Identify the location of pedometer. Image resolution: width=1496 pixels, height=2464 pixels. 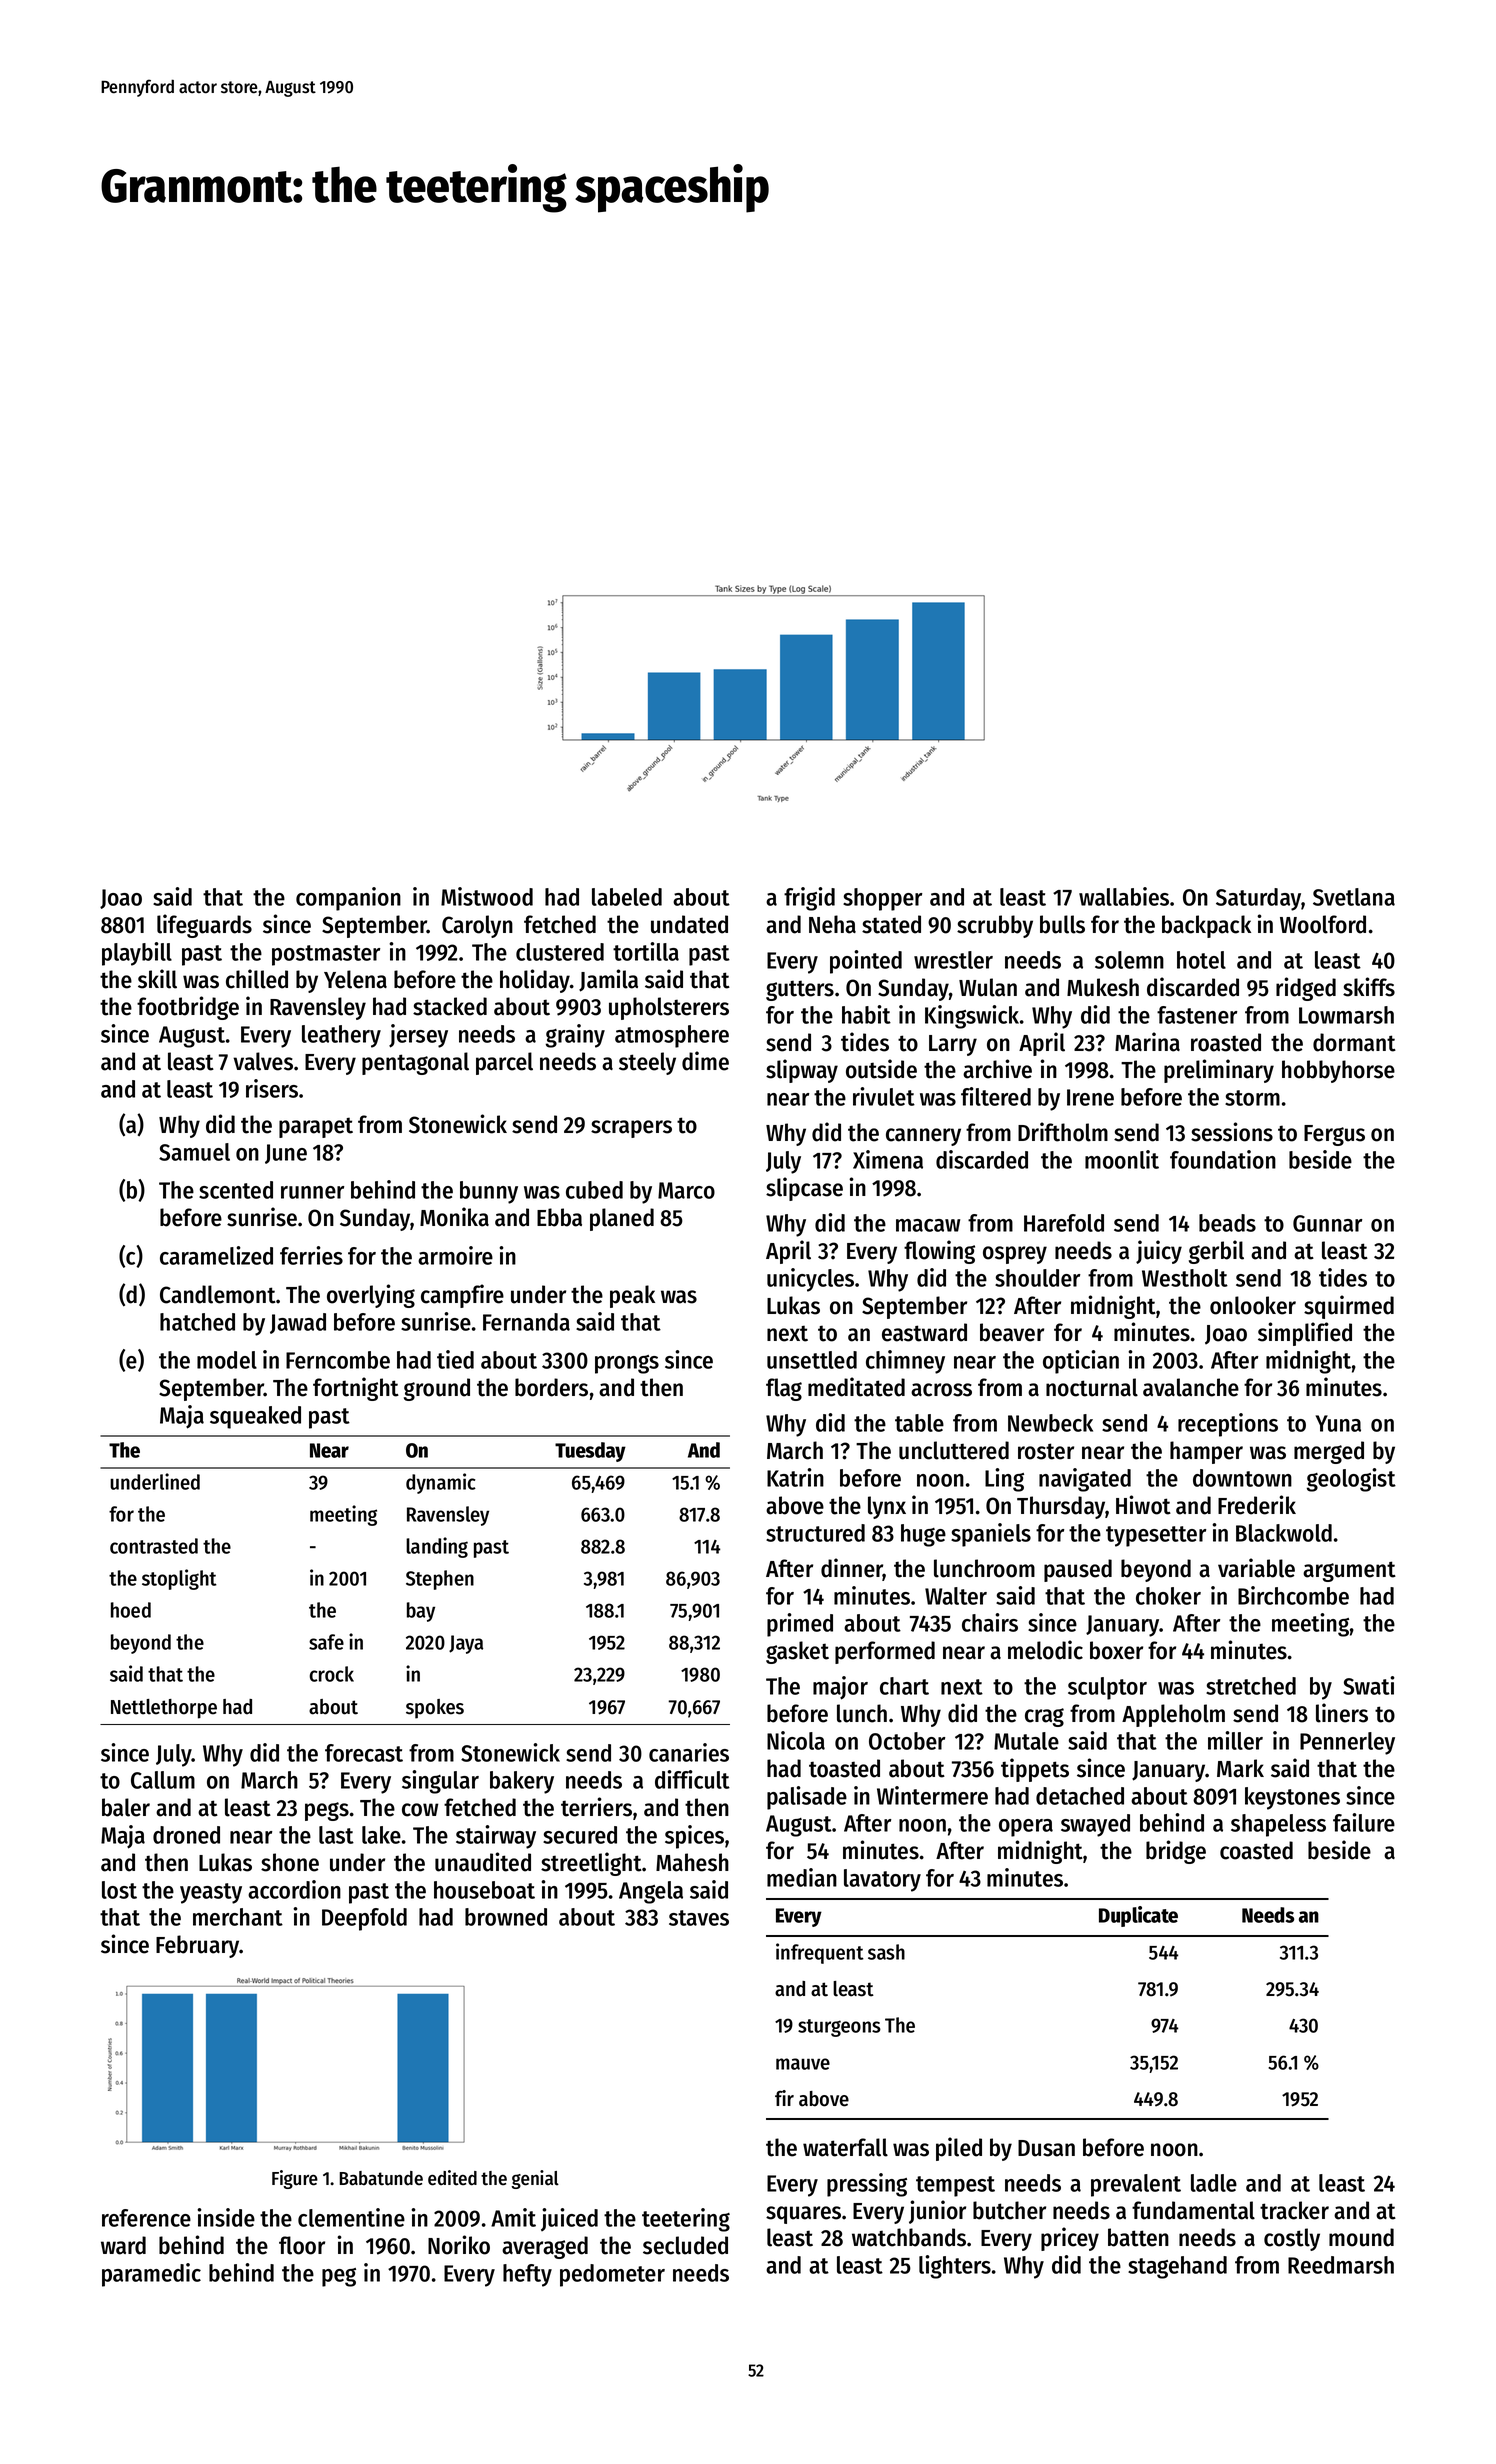
(612, 2275).
